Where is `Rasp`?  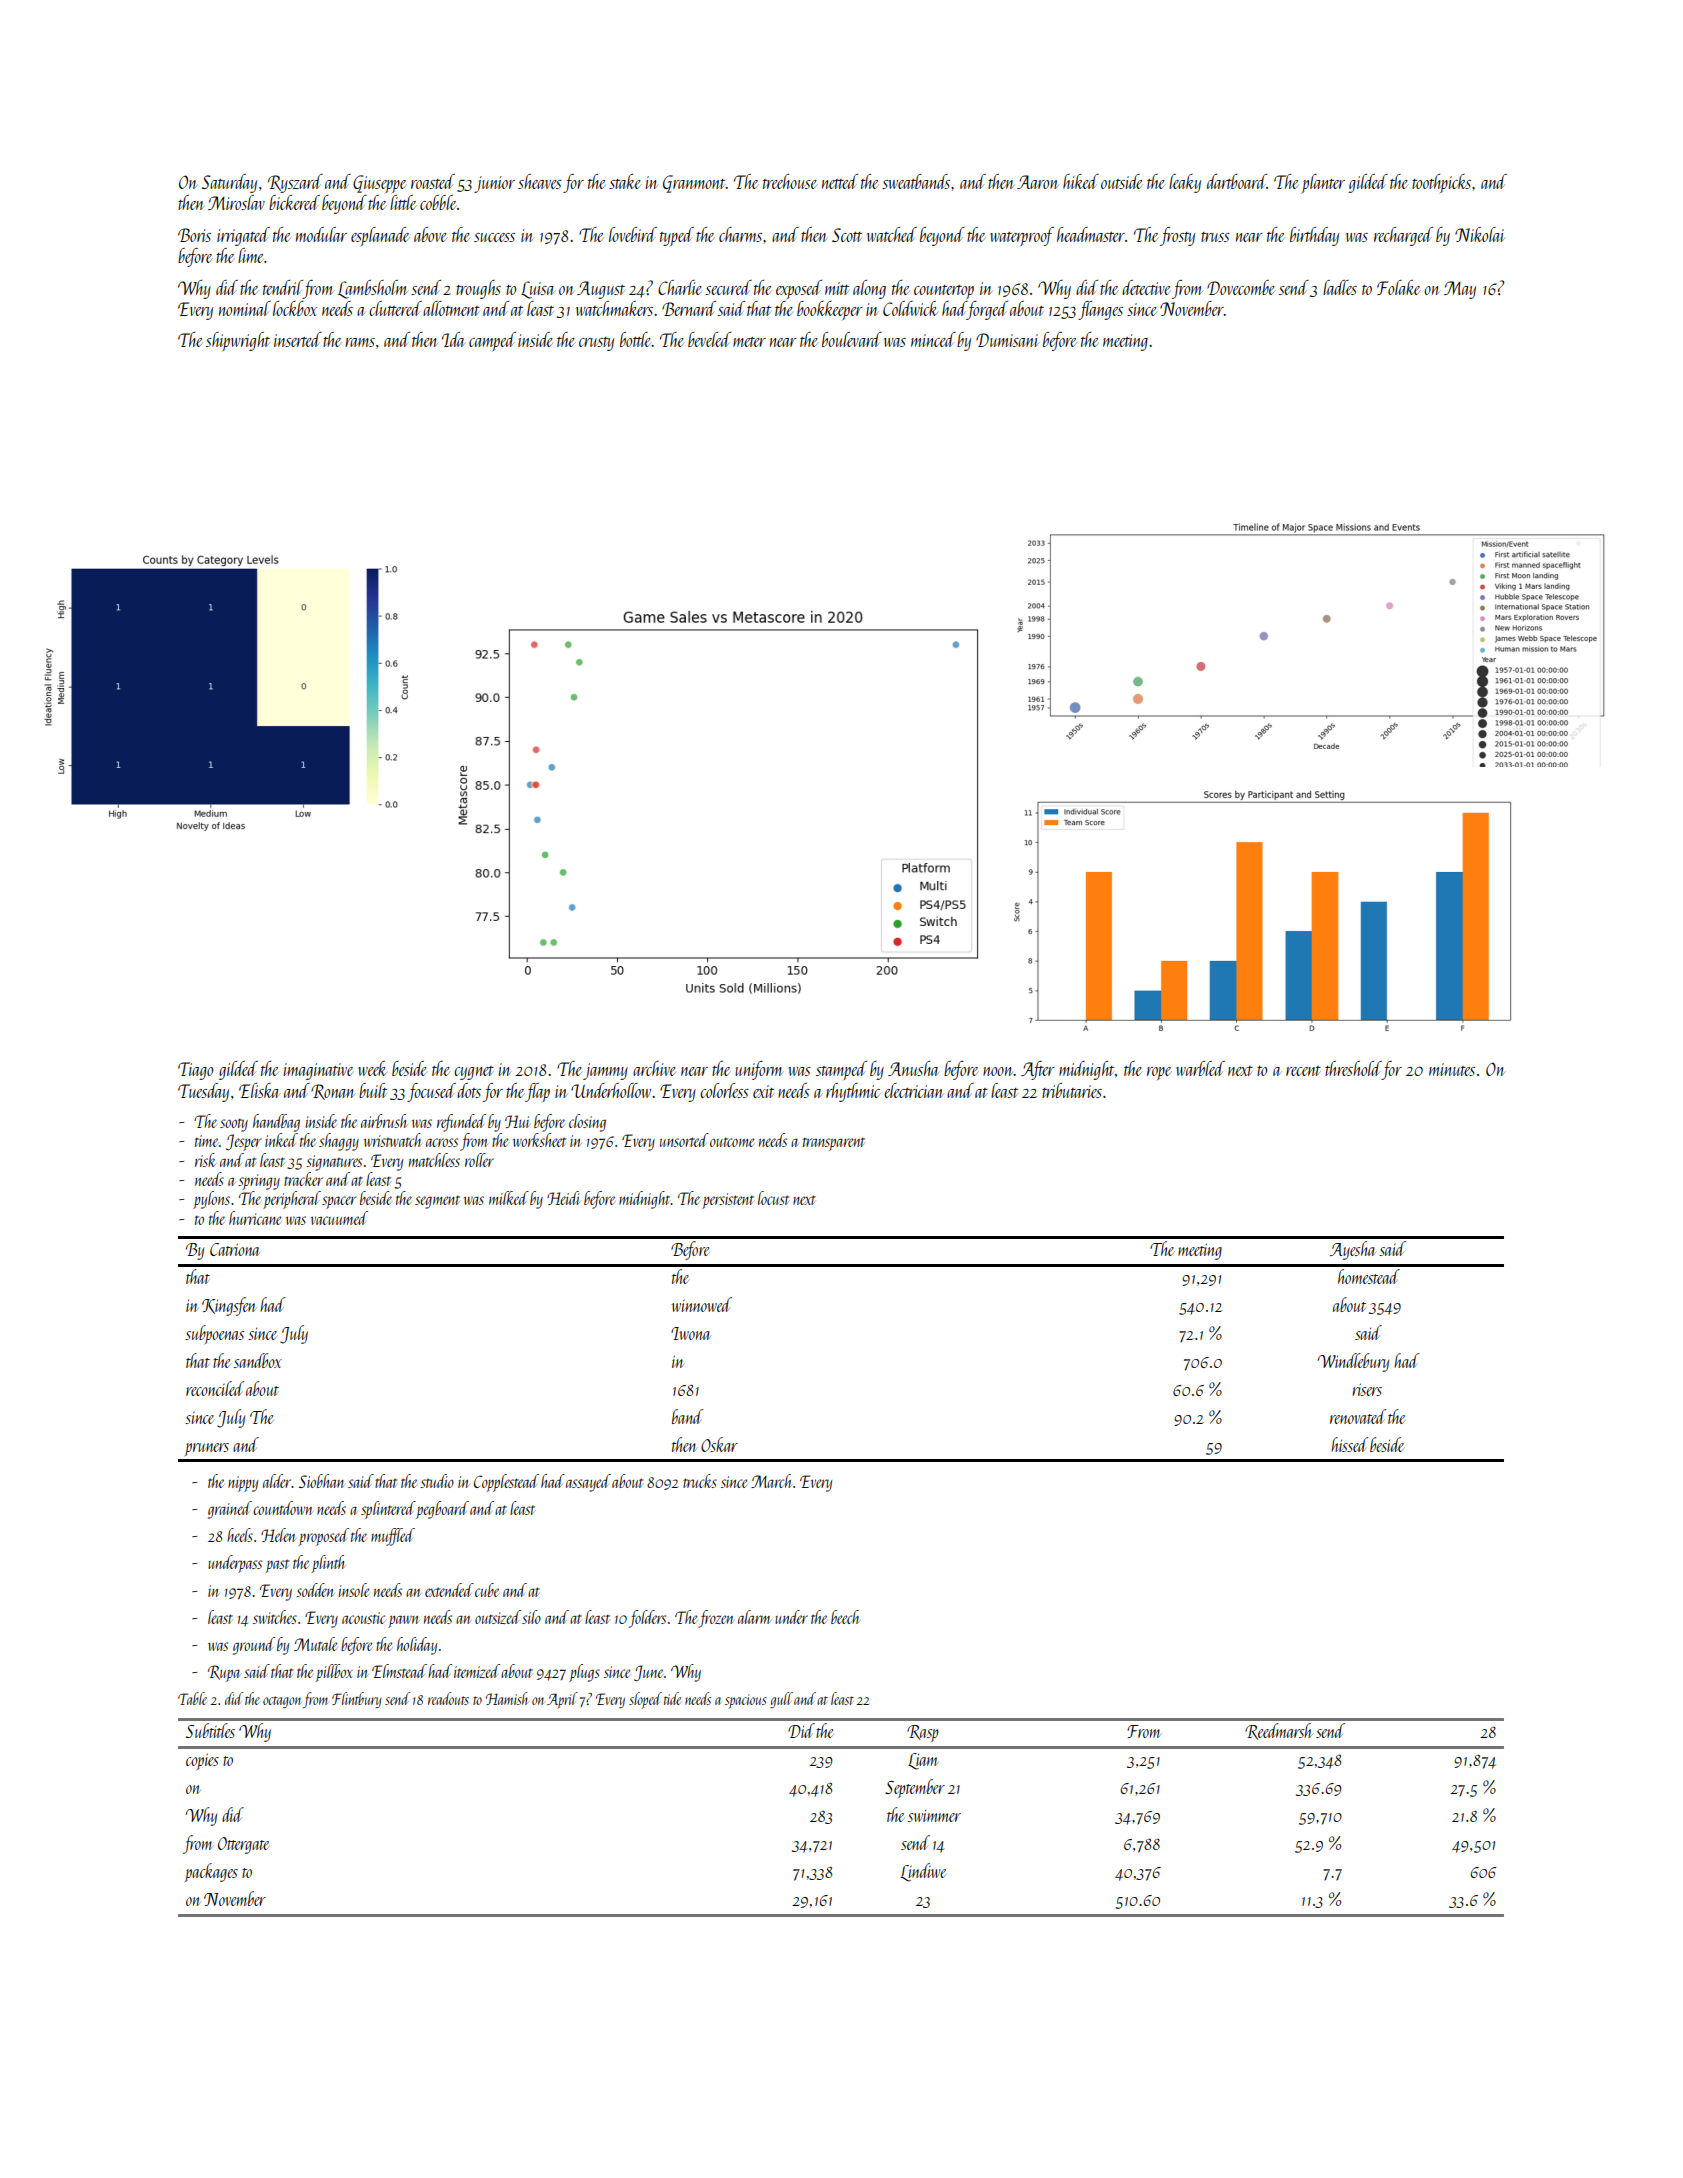
Rasp is located at coordinates (922, 1733).
